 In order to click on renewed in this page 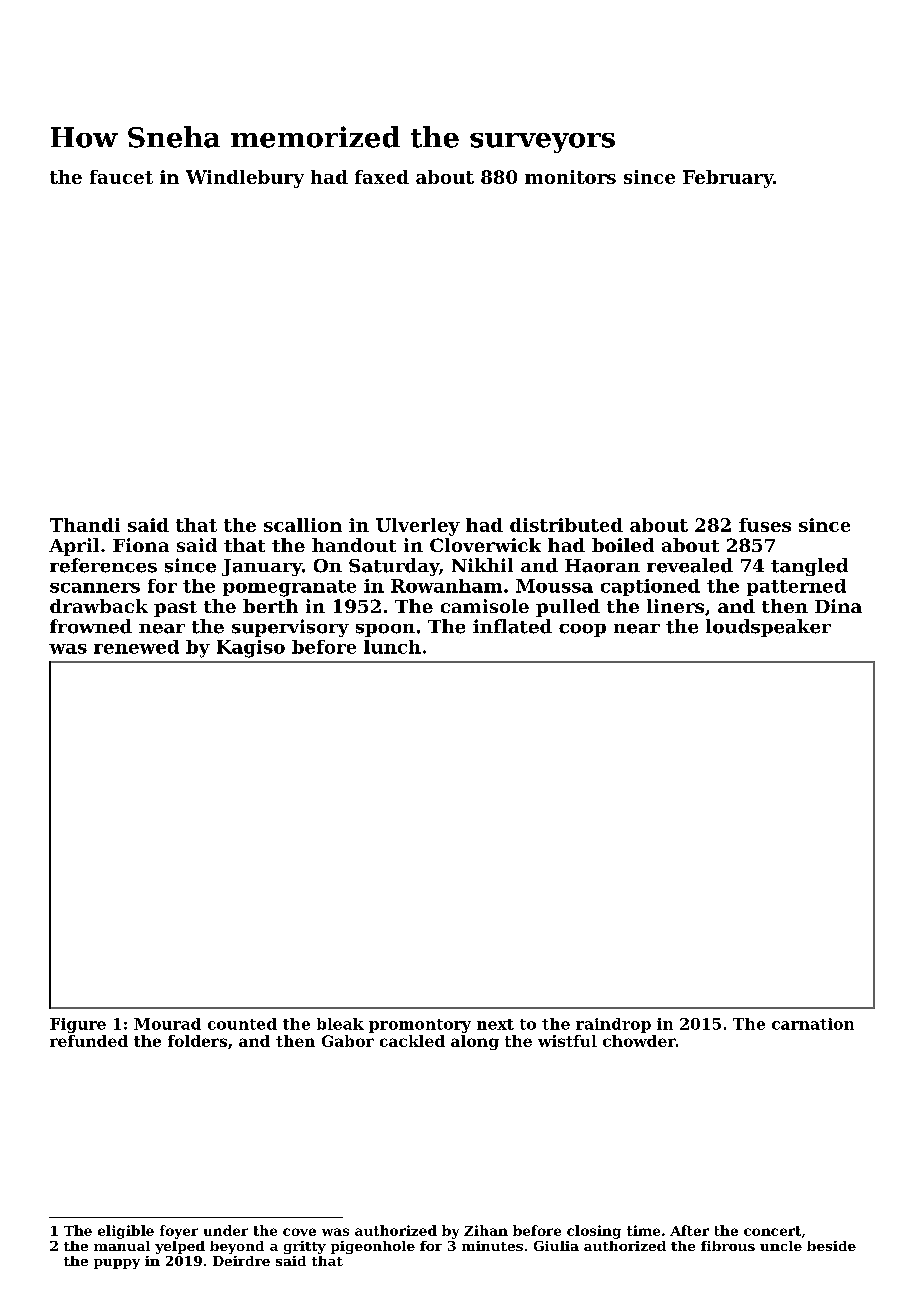, I will do `click(136, 647)`.
